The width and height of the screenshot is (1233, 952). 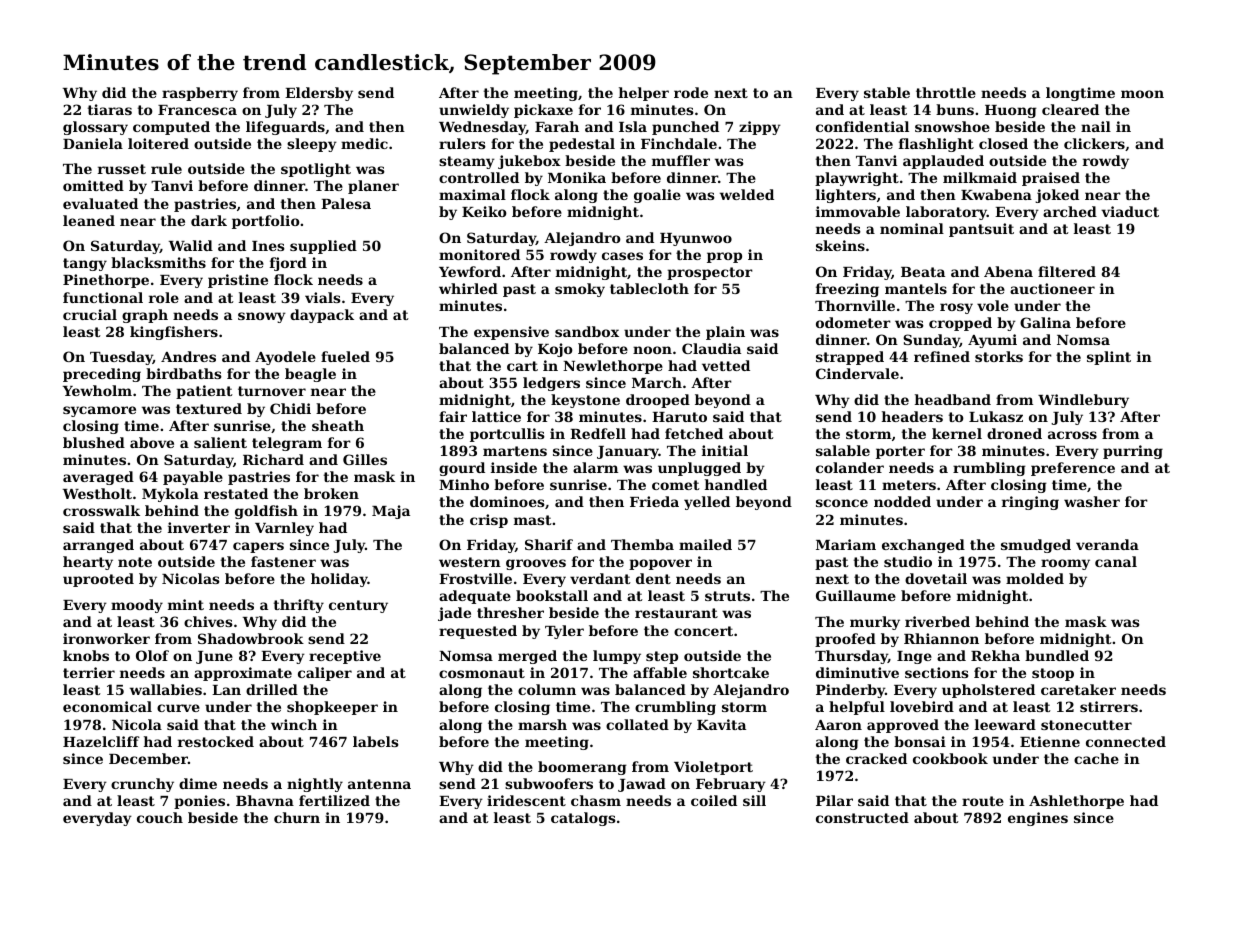 I want to click on raspberry, so click(x=200, y=94).
